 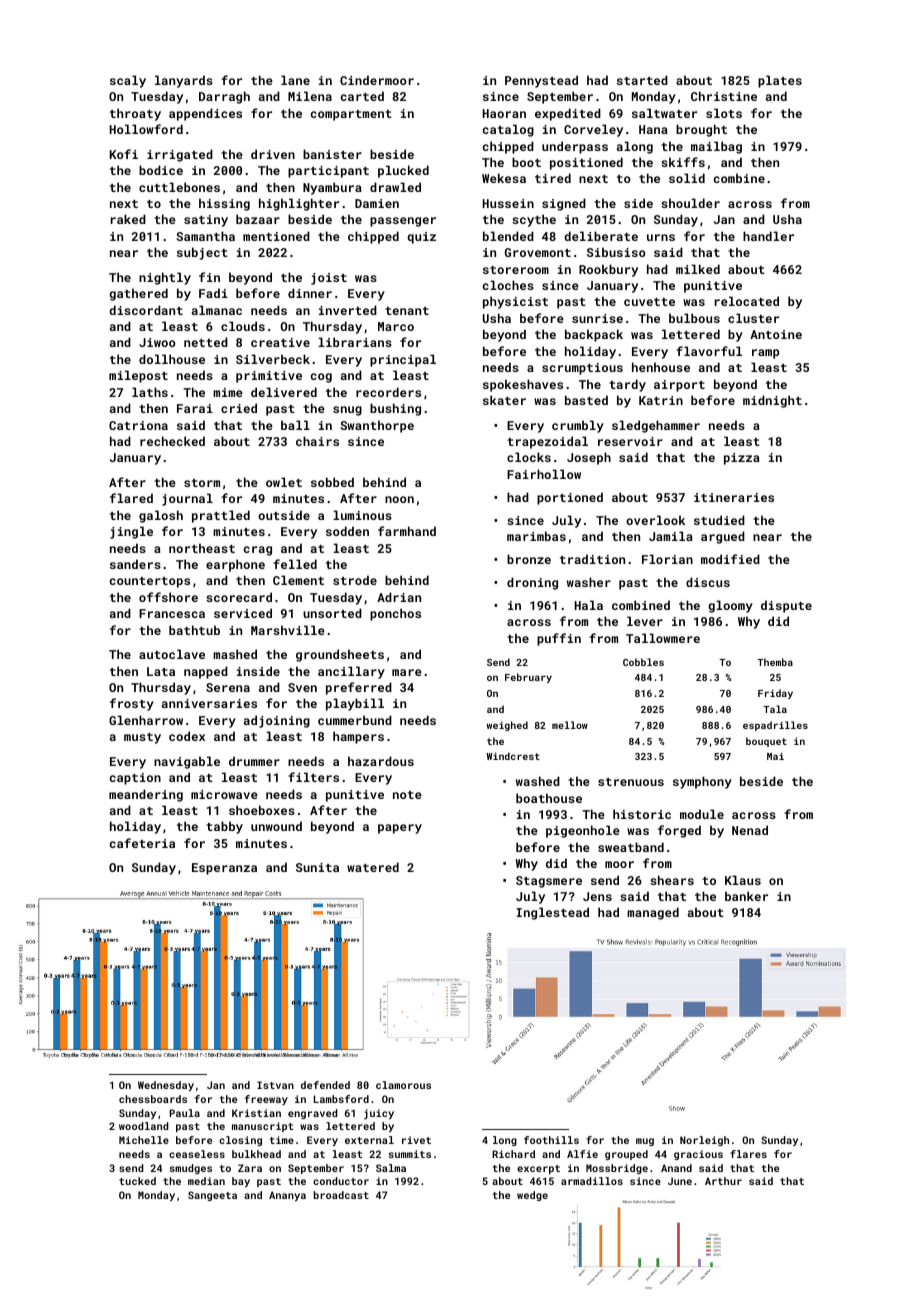 What do you see at coordinates (780, 81) in the image?
I see `plates` at bounding box center [780, 81].
